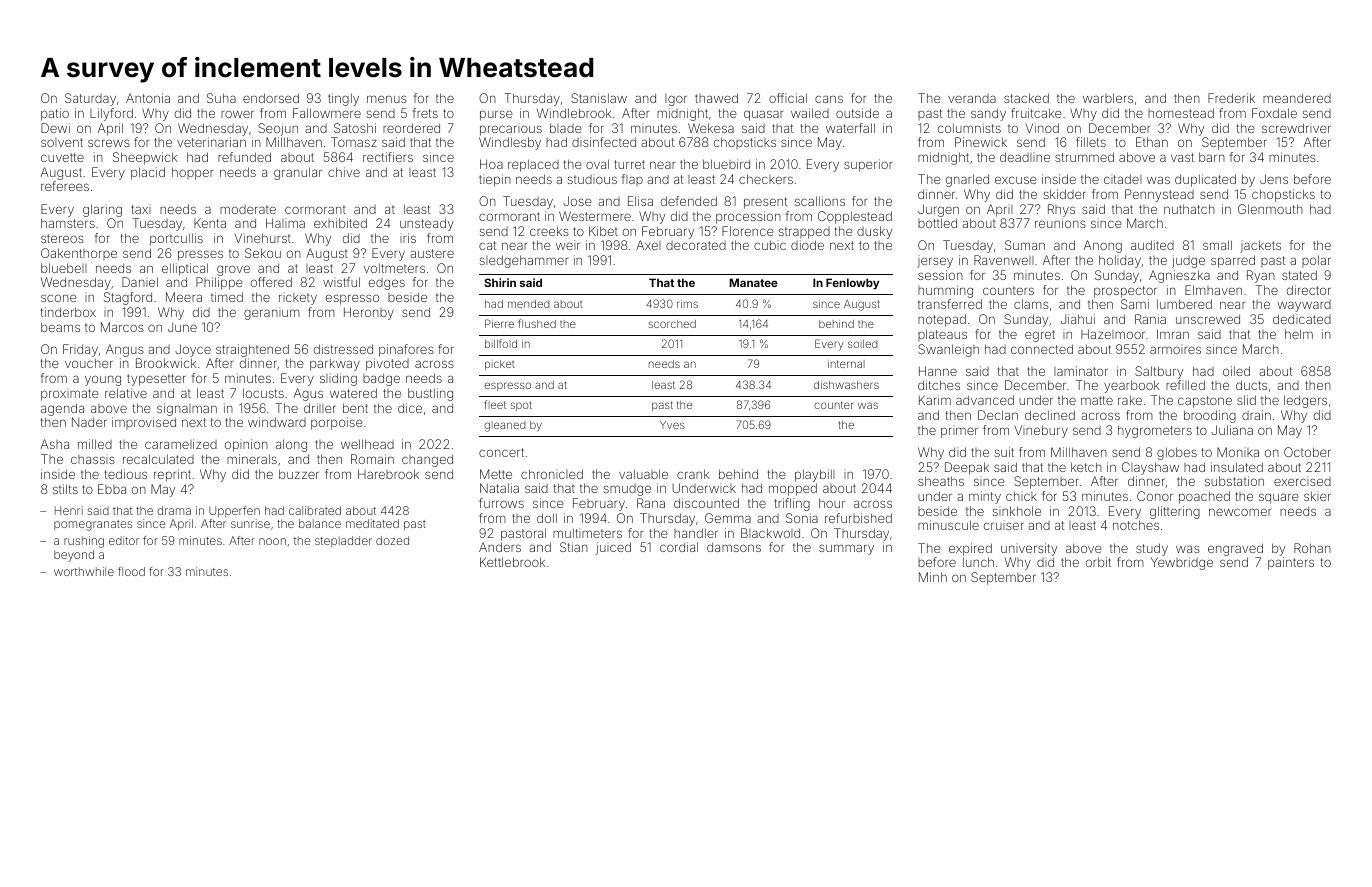 This image has width=1372, height=887. I want to click on stacked, so click(1026, 98).
